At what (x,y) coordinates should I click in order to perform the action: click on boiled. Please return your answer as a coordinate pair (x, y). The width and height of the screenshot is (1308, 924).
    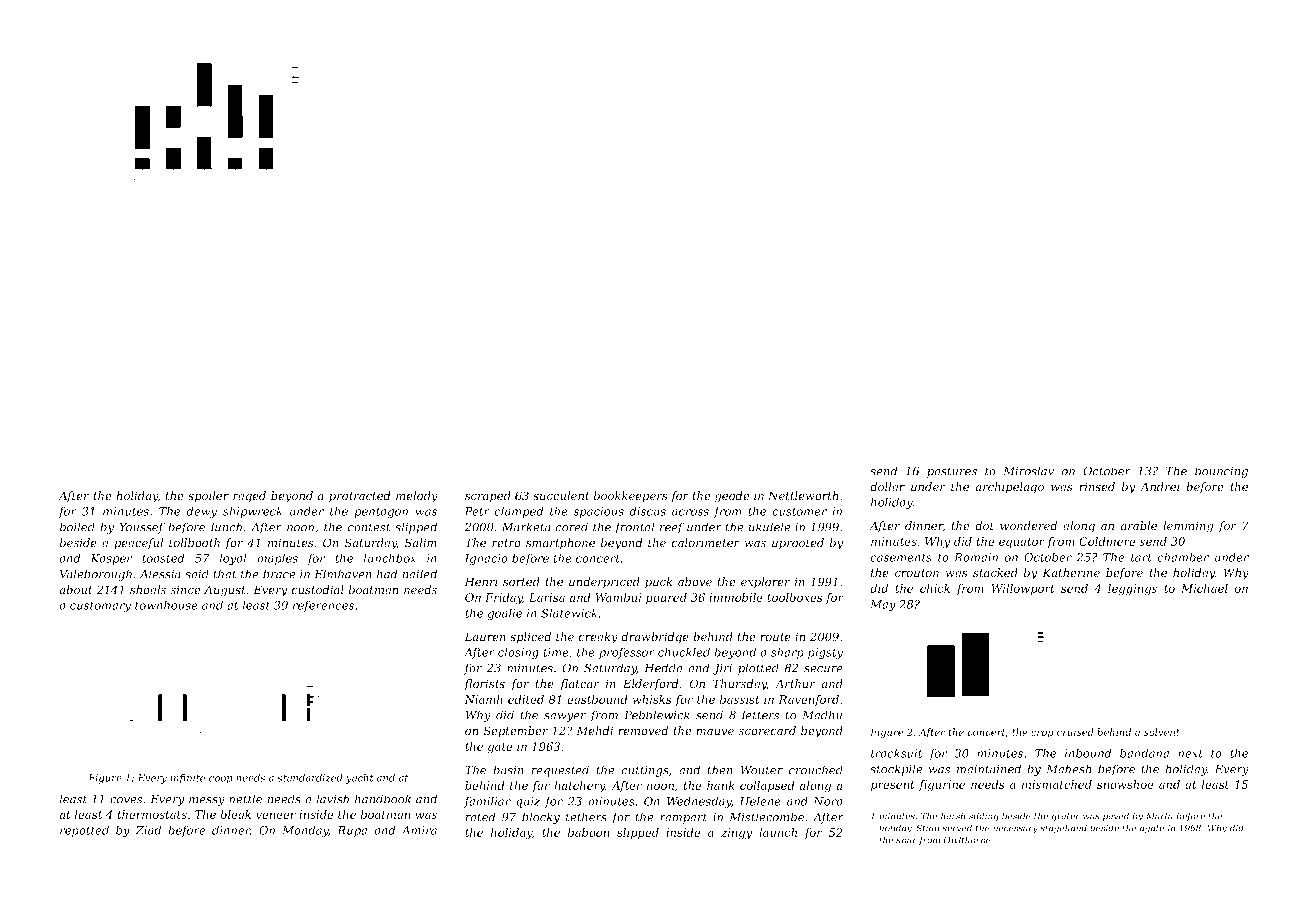
    Looking at the image, I should click on (77, 527).
